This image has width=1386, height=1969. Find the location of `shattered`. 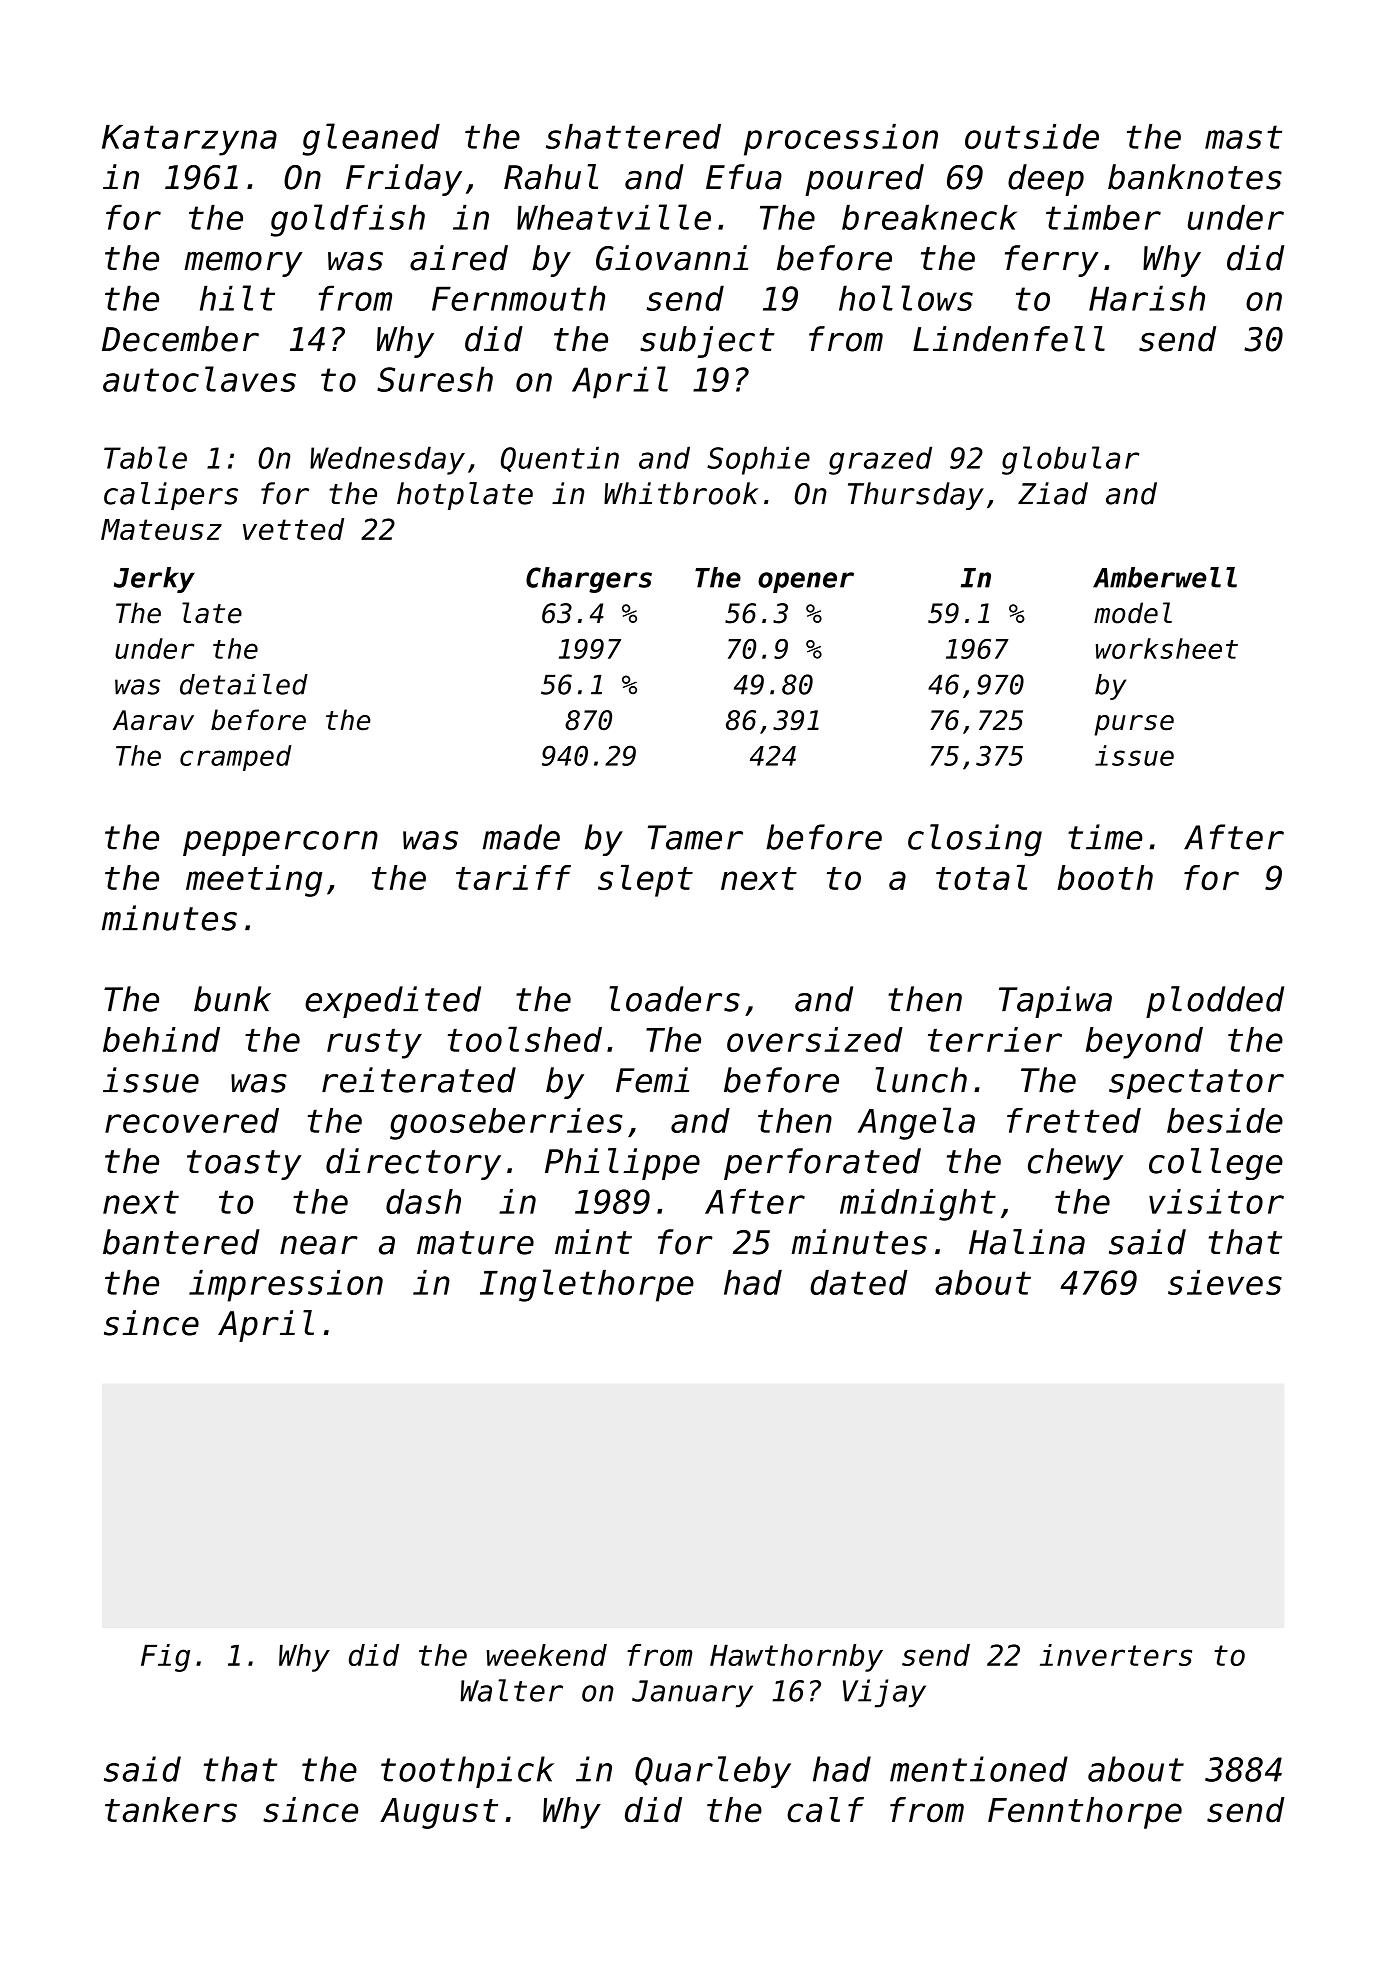

shattered is located at coordinates (633, 136).
